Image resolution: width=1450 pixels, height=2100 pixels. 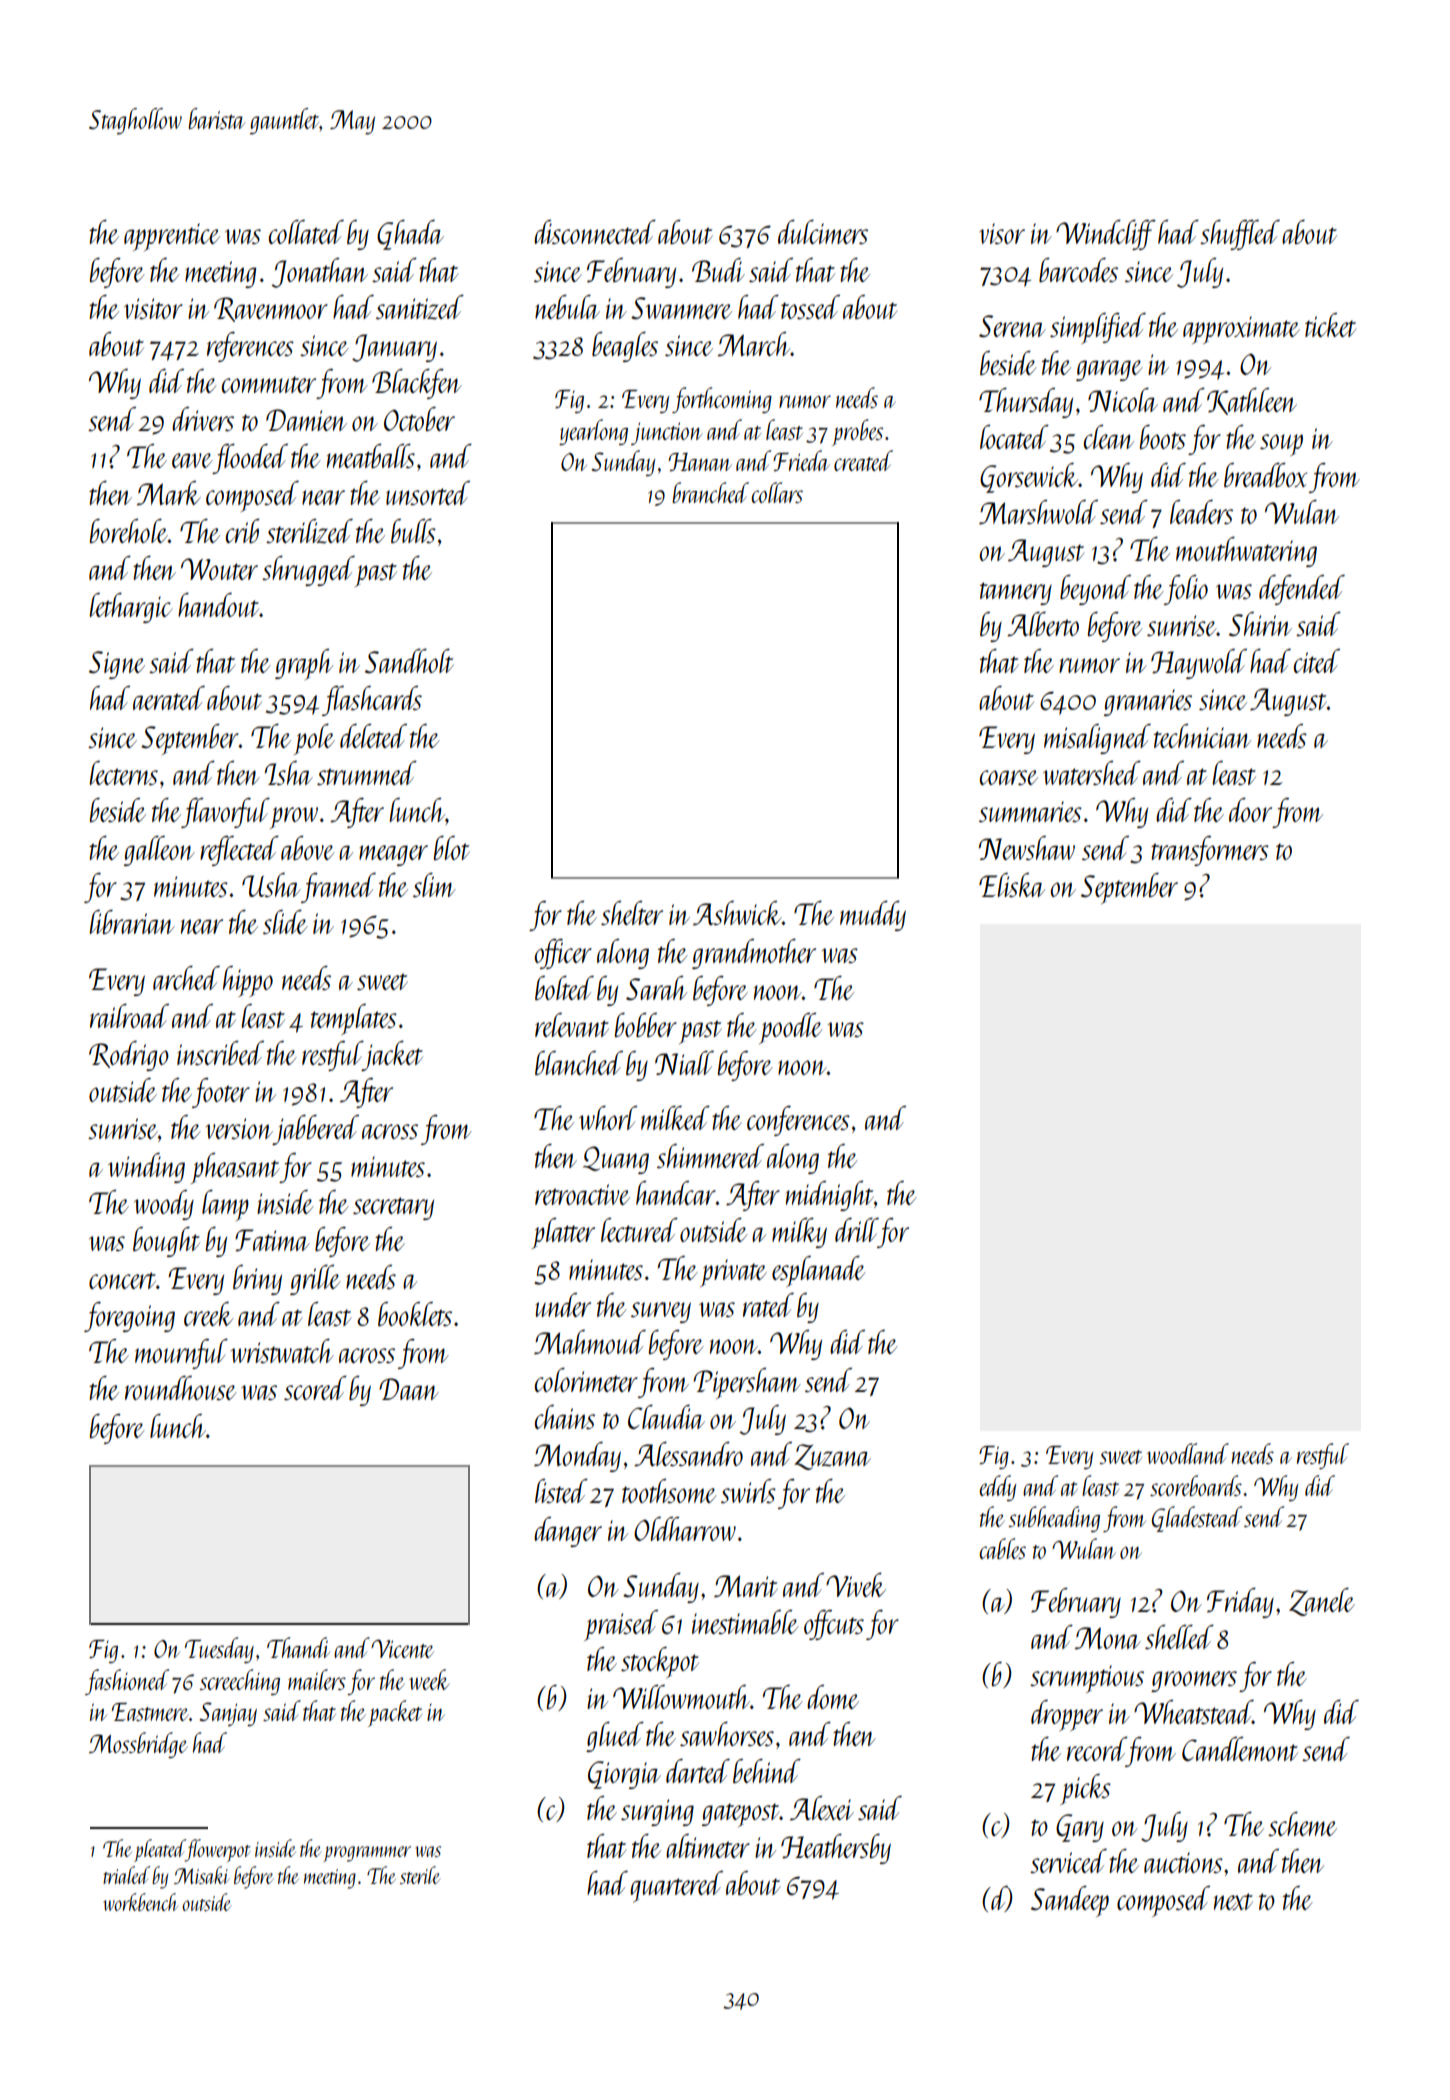 What do you see at coordinates (676, 1887) in the screenshot?
I see `quartered` at bounding box center [676, 1887].
